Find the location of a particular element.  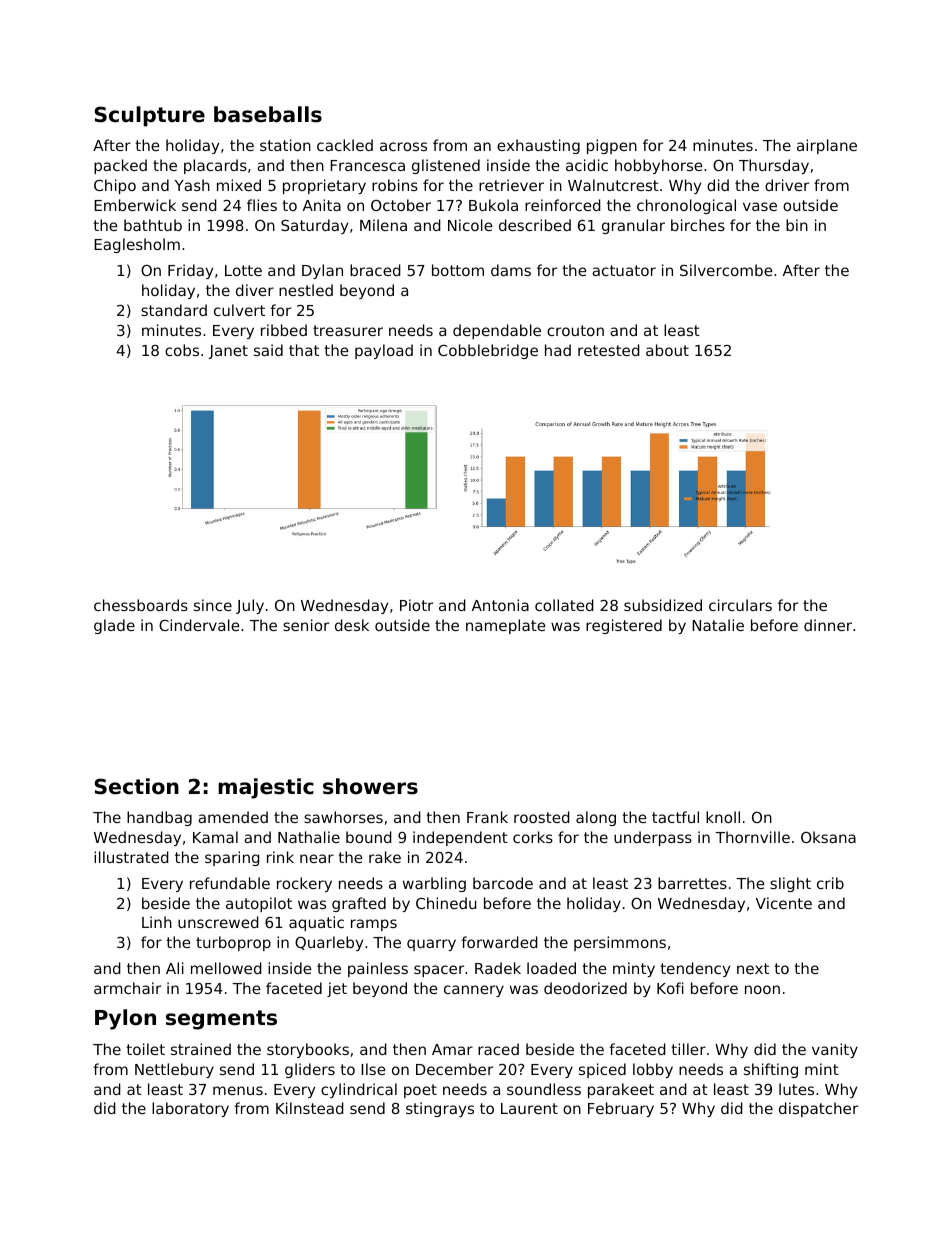

Silvercombe is located at coordinates (726, 270).
